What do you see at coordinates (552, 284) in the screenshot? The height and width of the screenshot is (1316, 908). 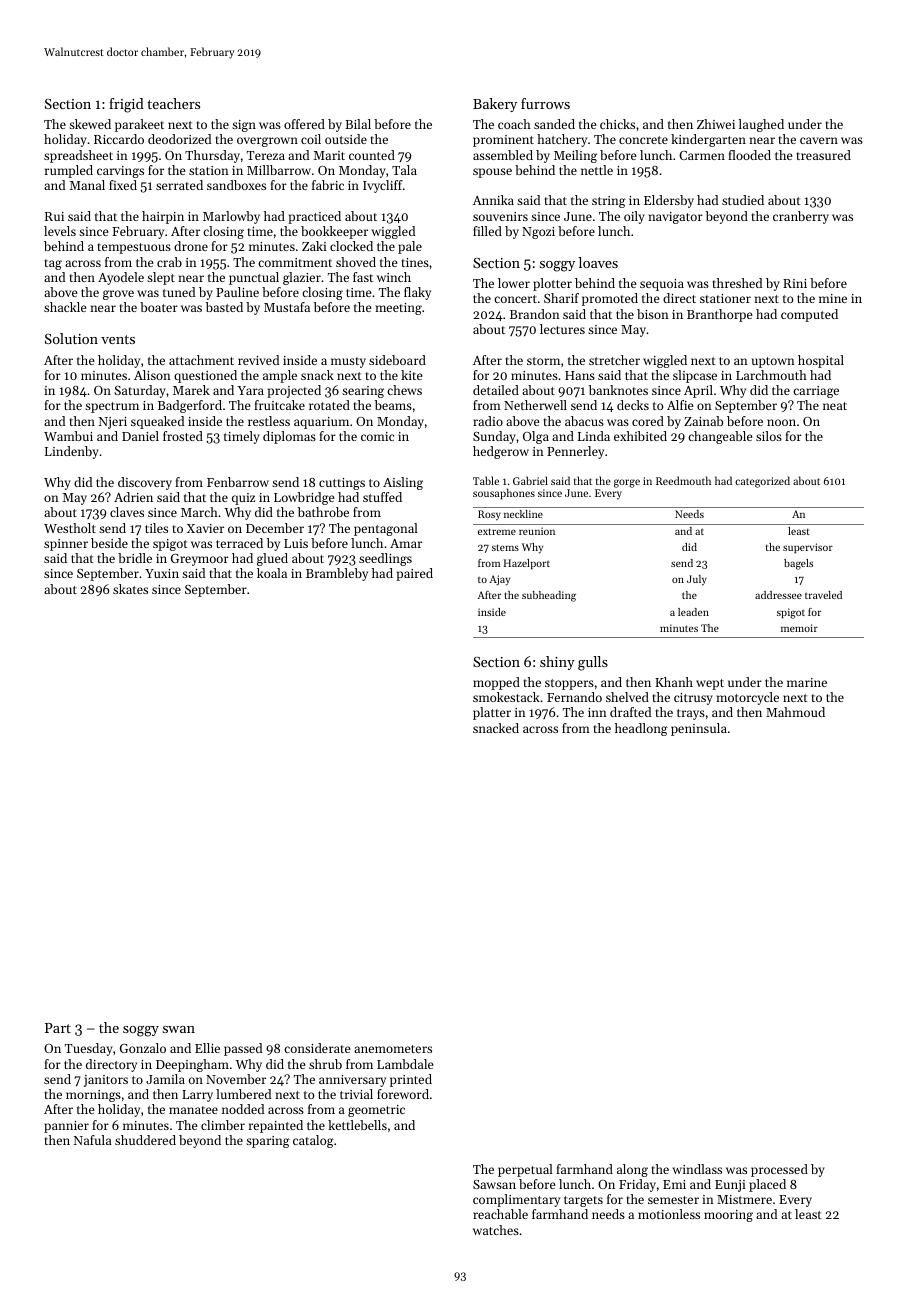 I see `plotter` at bounding box center [552, 284].
